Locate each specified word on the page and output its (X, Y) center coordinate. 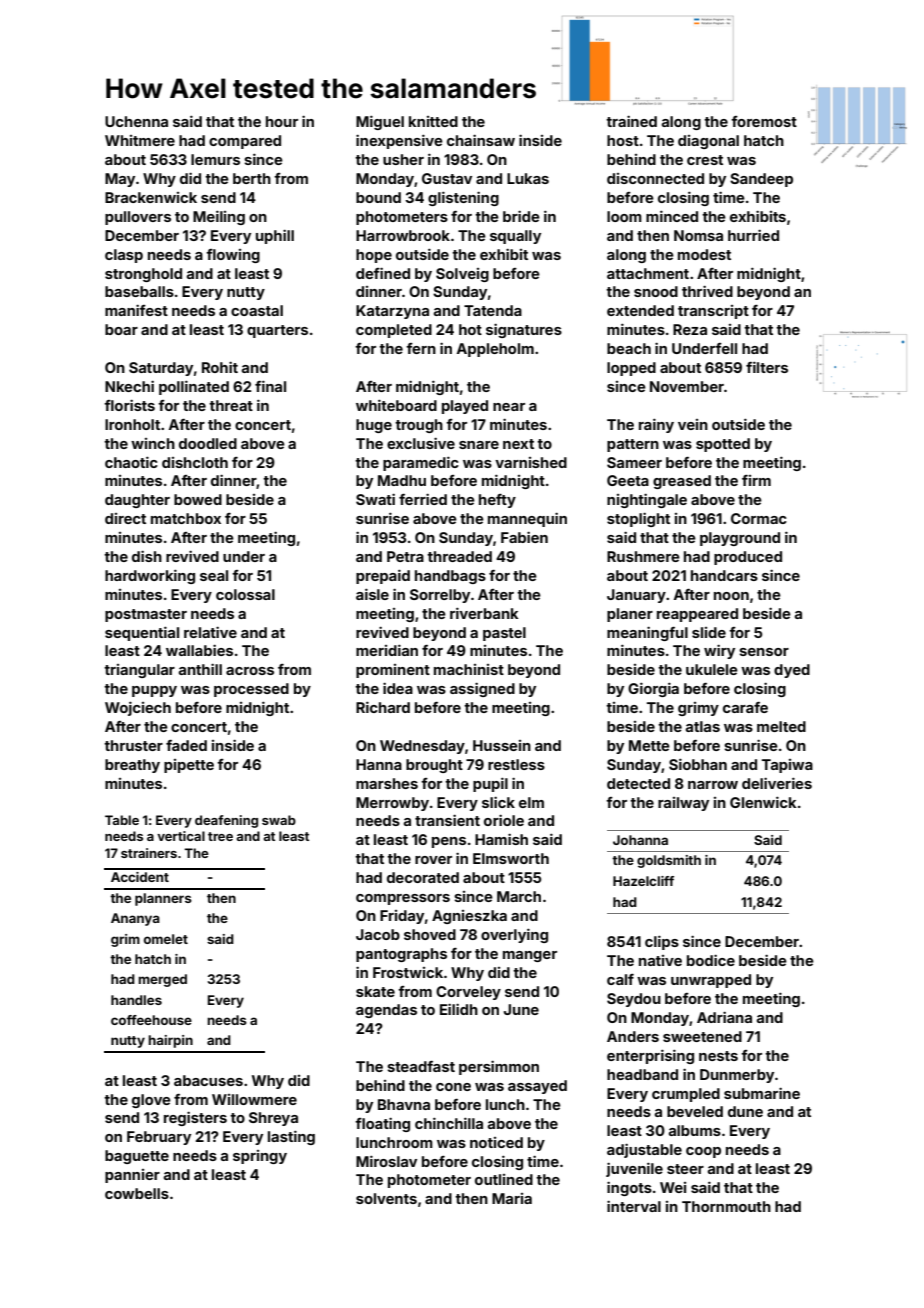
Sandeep (761, 180)
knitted (433, 121)
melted (781, 726)
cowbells (137, 1193)
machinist (469, 669)
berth (252, 178)
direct (125, 518)
